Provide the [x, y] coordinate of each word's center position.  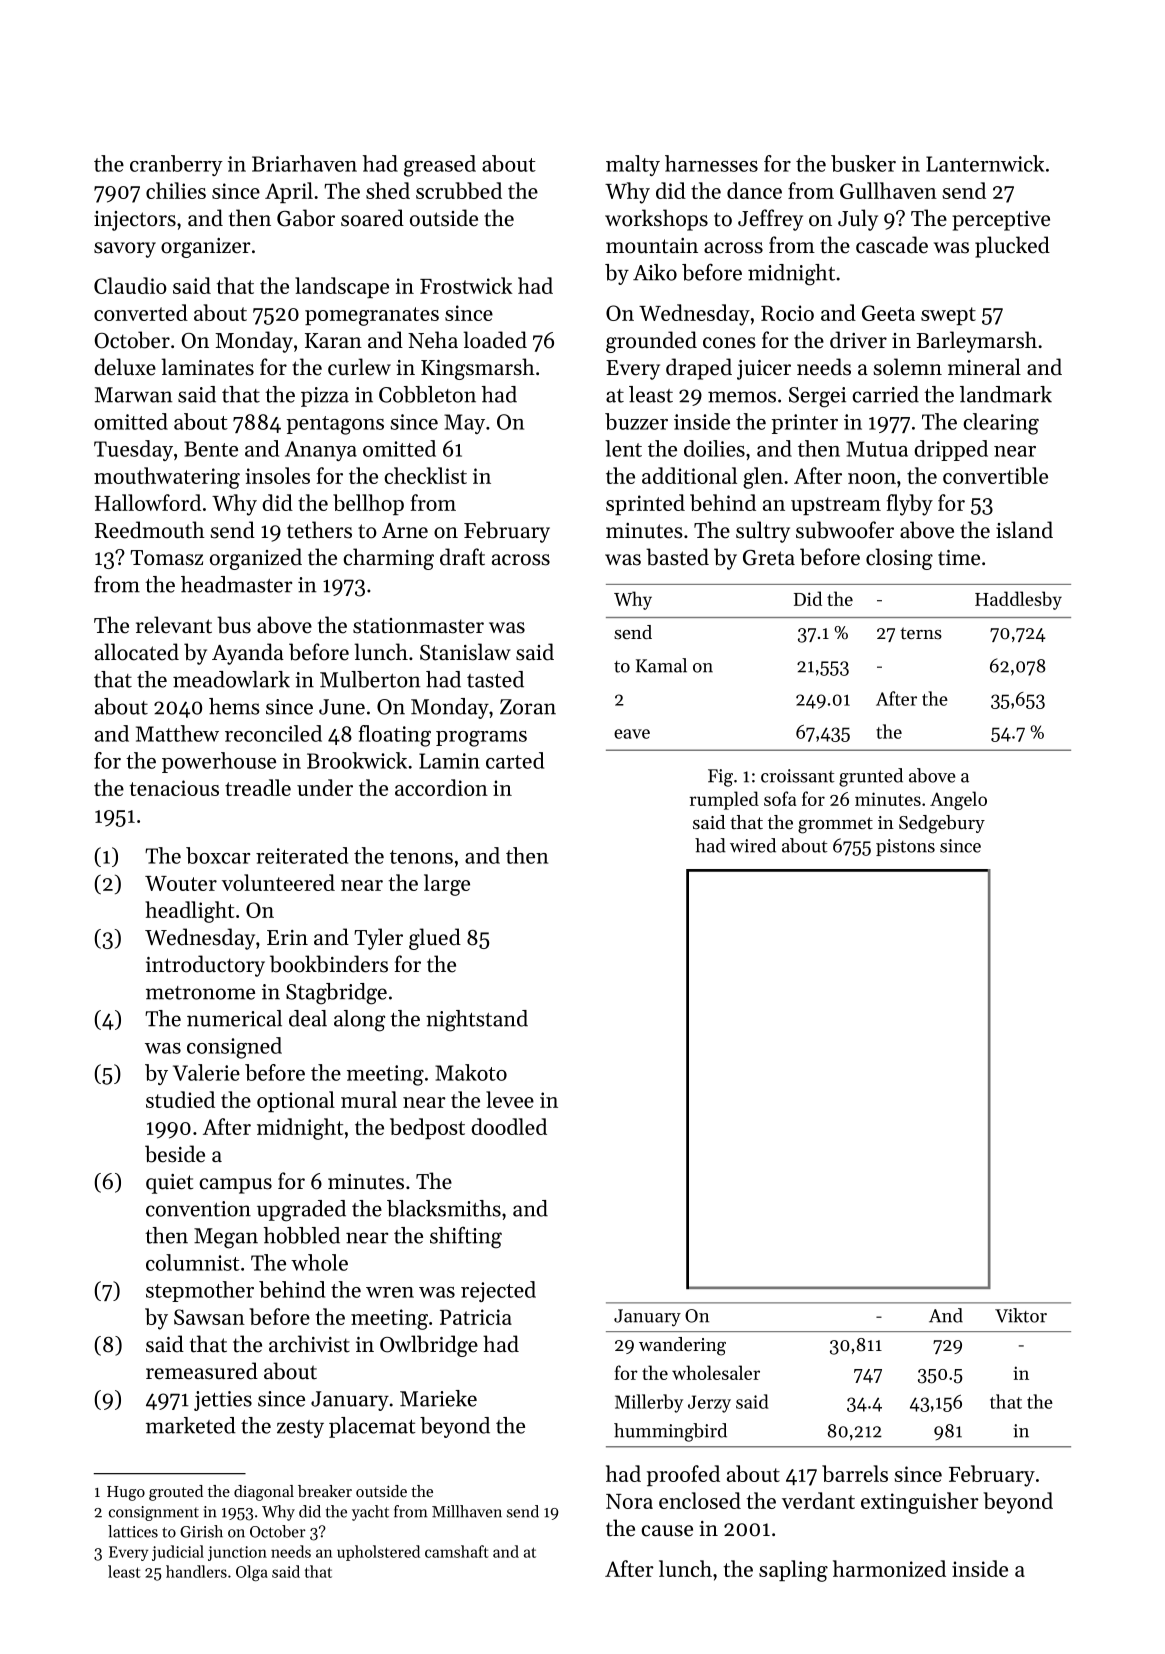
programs [481, 739]
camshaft [457, 1551]
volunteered [278, 882]
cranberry [176, 165]
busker [863, 163]
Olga [252, 1573]
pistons [905, 847]
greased [440, 166]
